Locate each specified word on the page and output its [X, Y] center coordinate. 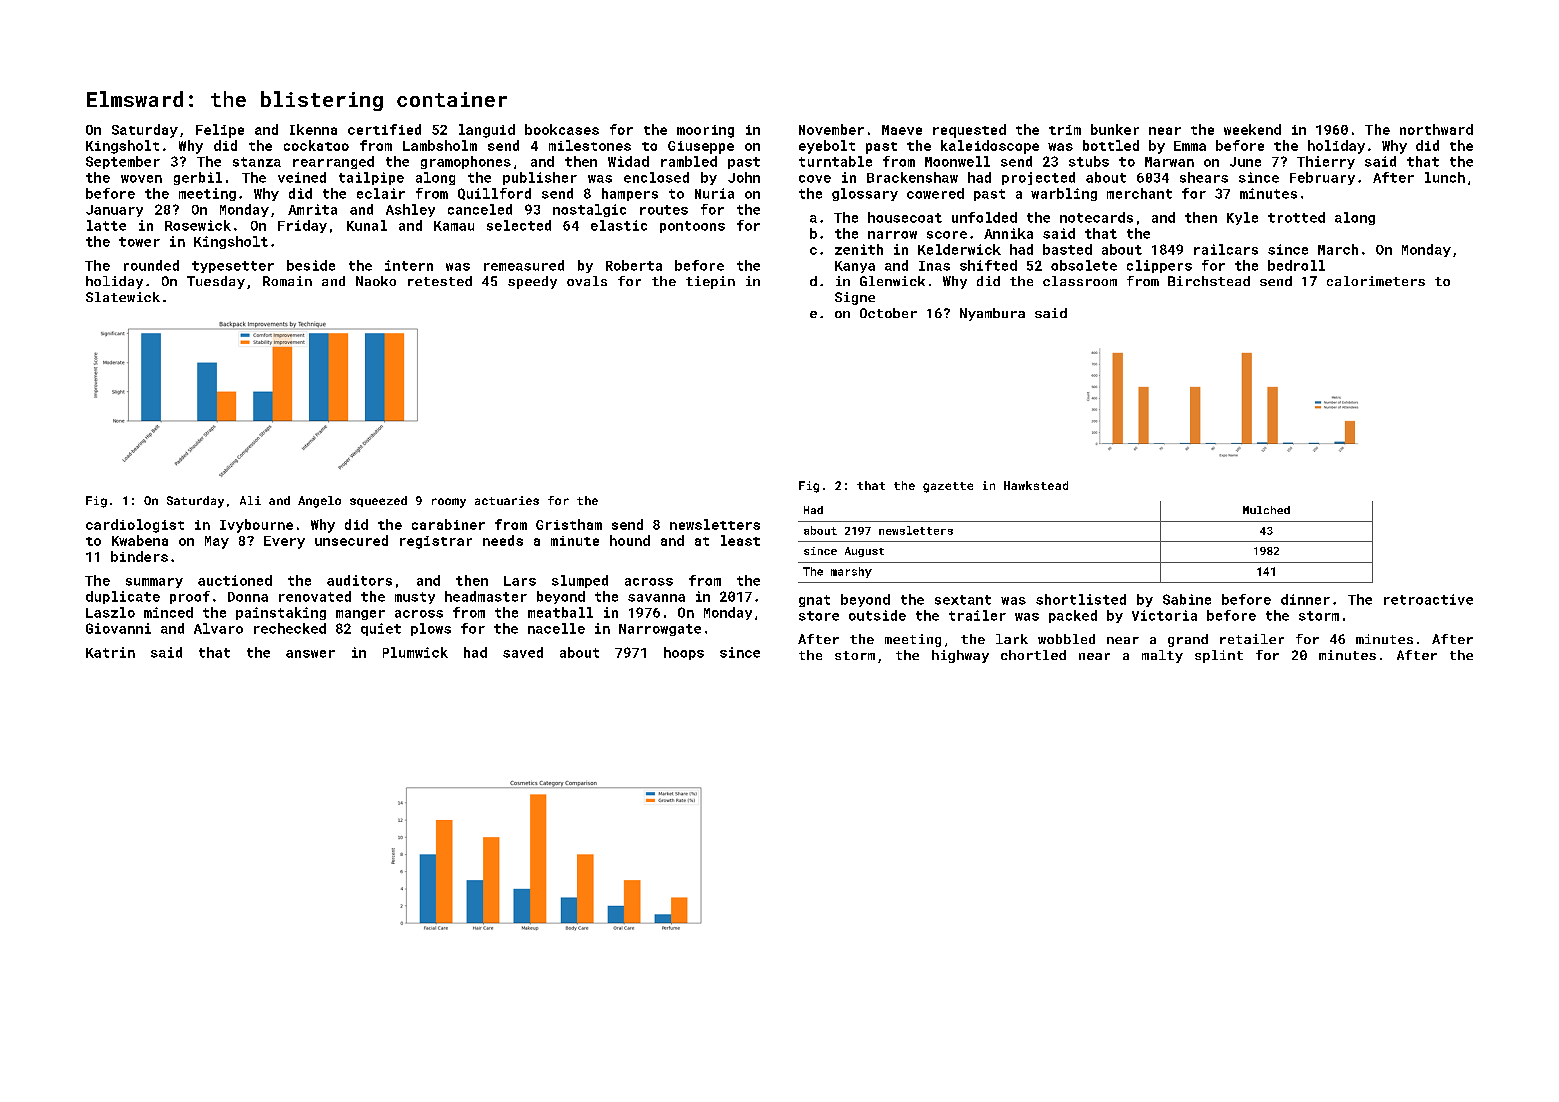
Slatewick [123, 297]
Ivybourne [256, 526]
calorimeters [1376, 281]
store [819, 616]
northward [1436, 129]
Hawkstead [1036, 485]
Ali [250, 500]
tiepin [710, 282]
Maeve [902, 130]
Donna [248, 597]
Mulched [1266, 510]
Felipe [220, 131]
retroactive [1428, 599]
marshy [851, 572]
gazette [948, 487]
